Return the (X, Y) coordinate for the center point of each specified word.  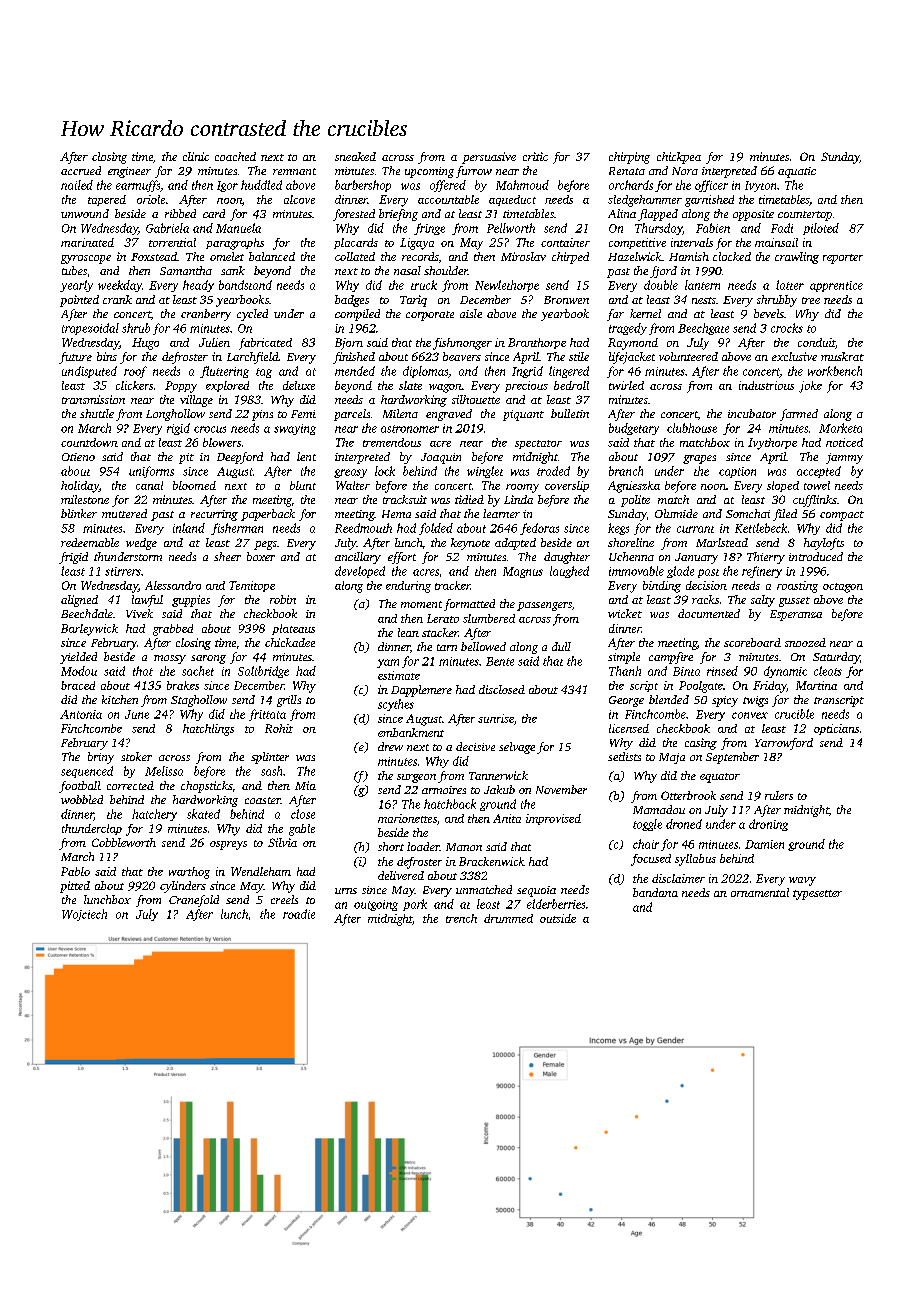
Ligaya (417, 244)
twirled (626, 385)
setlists (624, 756)
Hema (396, 514)
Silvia (282, 842)
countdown (89, 442)
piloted (821, 229)
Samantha (186, 270)
